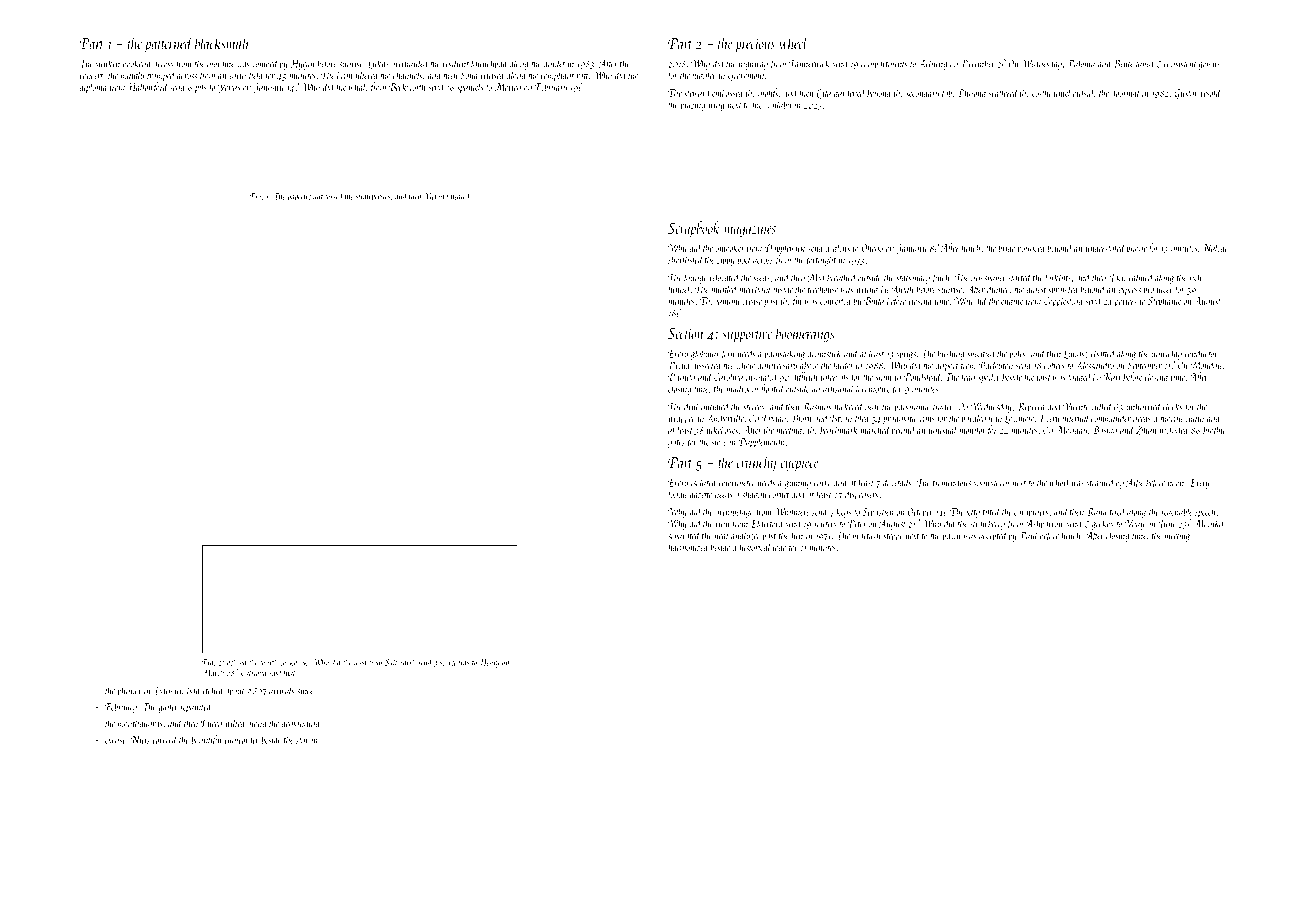  What do you see at coordinates (677, 495) in the screenshot?
I see `foggy` at bounding box center [677, 495].
